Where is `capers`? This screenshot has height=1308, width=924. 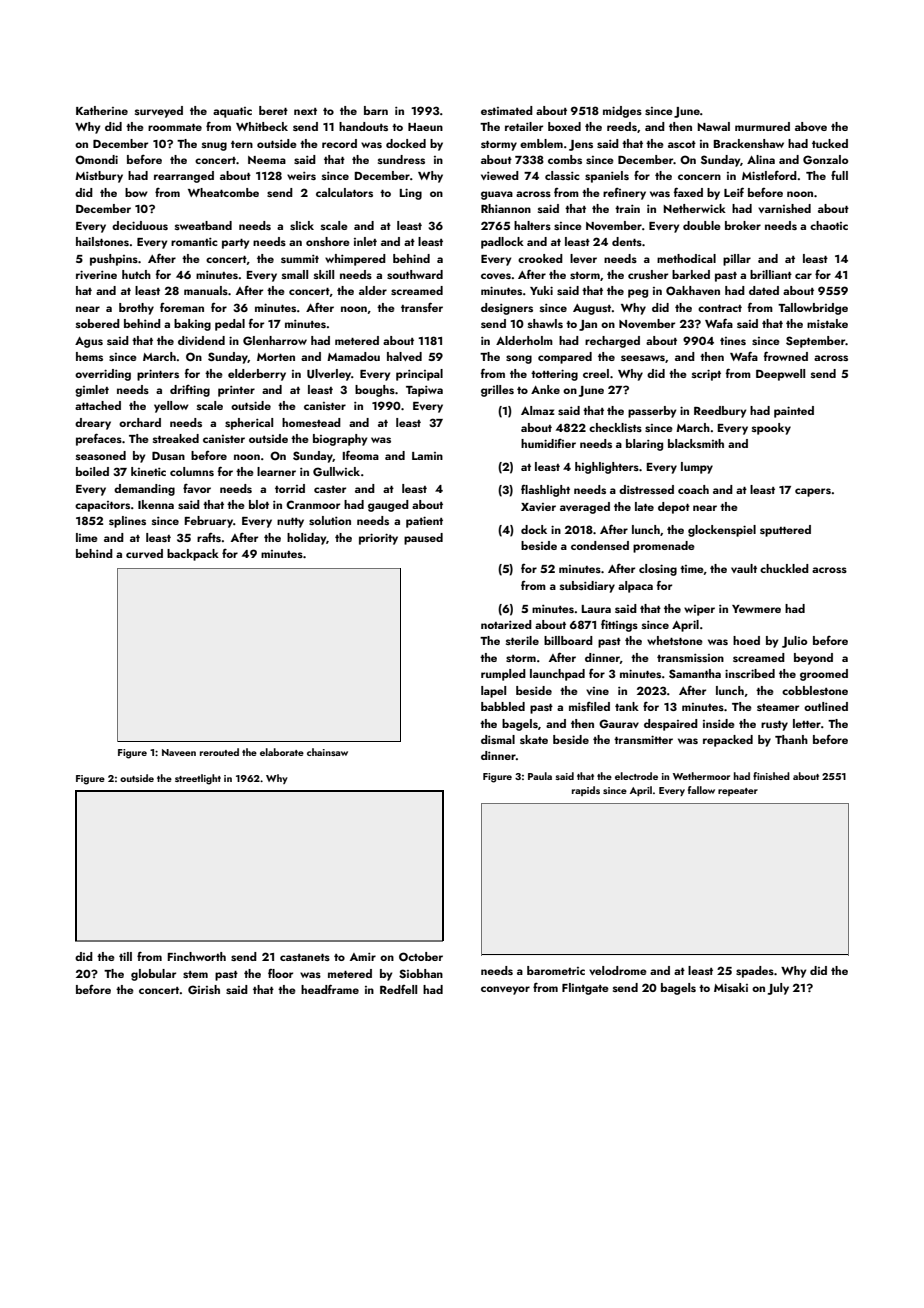 capers is located at coordinates (813, 492).
